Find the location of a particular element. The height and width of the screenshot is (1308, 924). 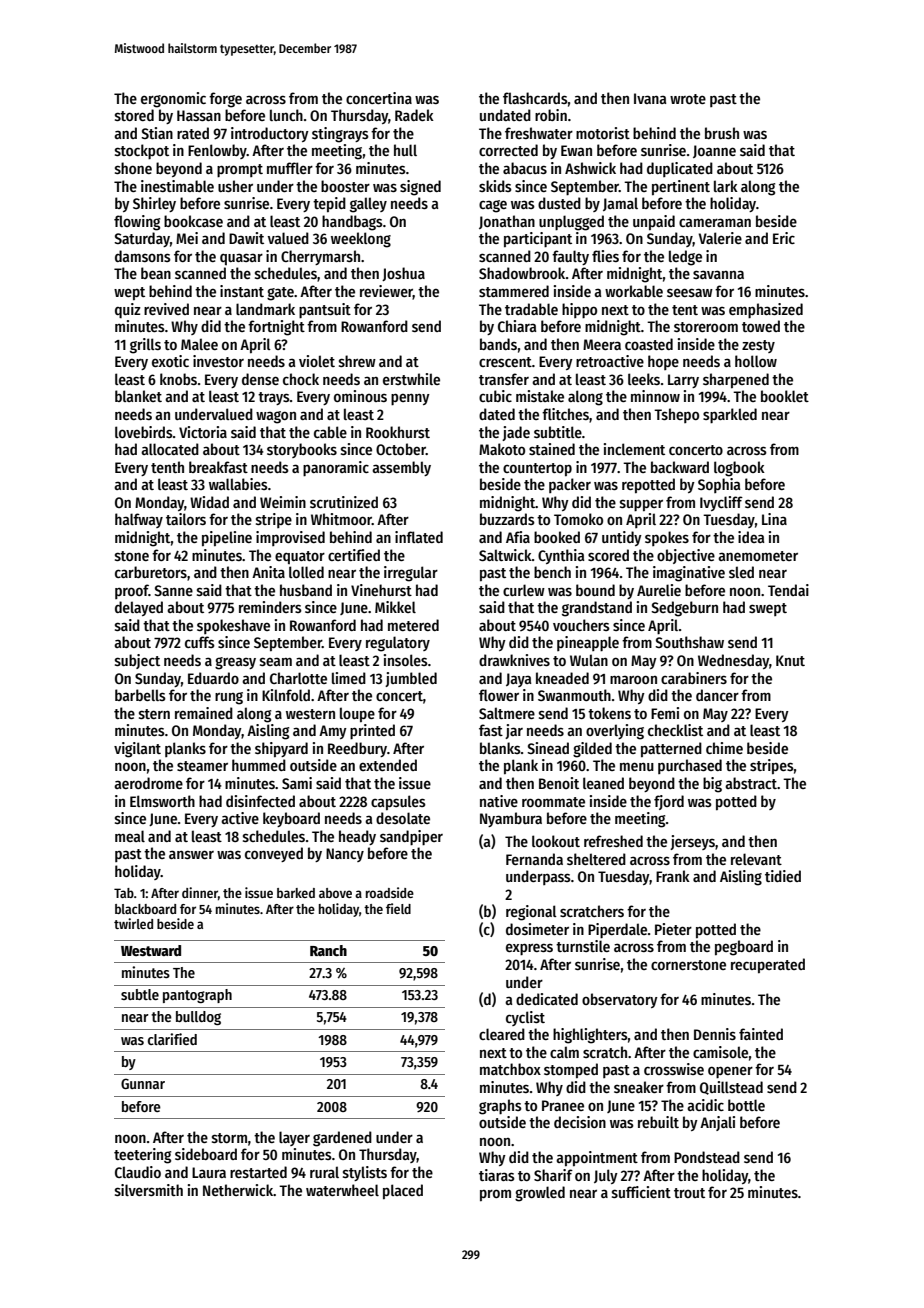

hippo is located at coordinates (579, 310).
